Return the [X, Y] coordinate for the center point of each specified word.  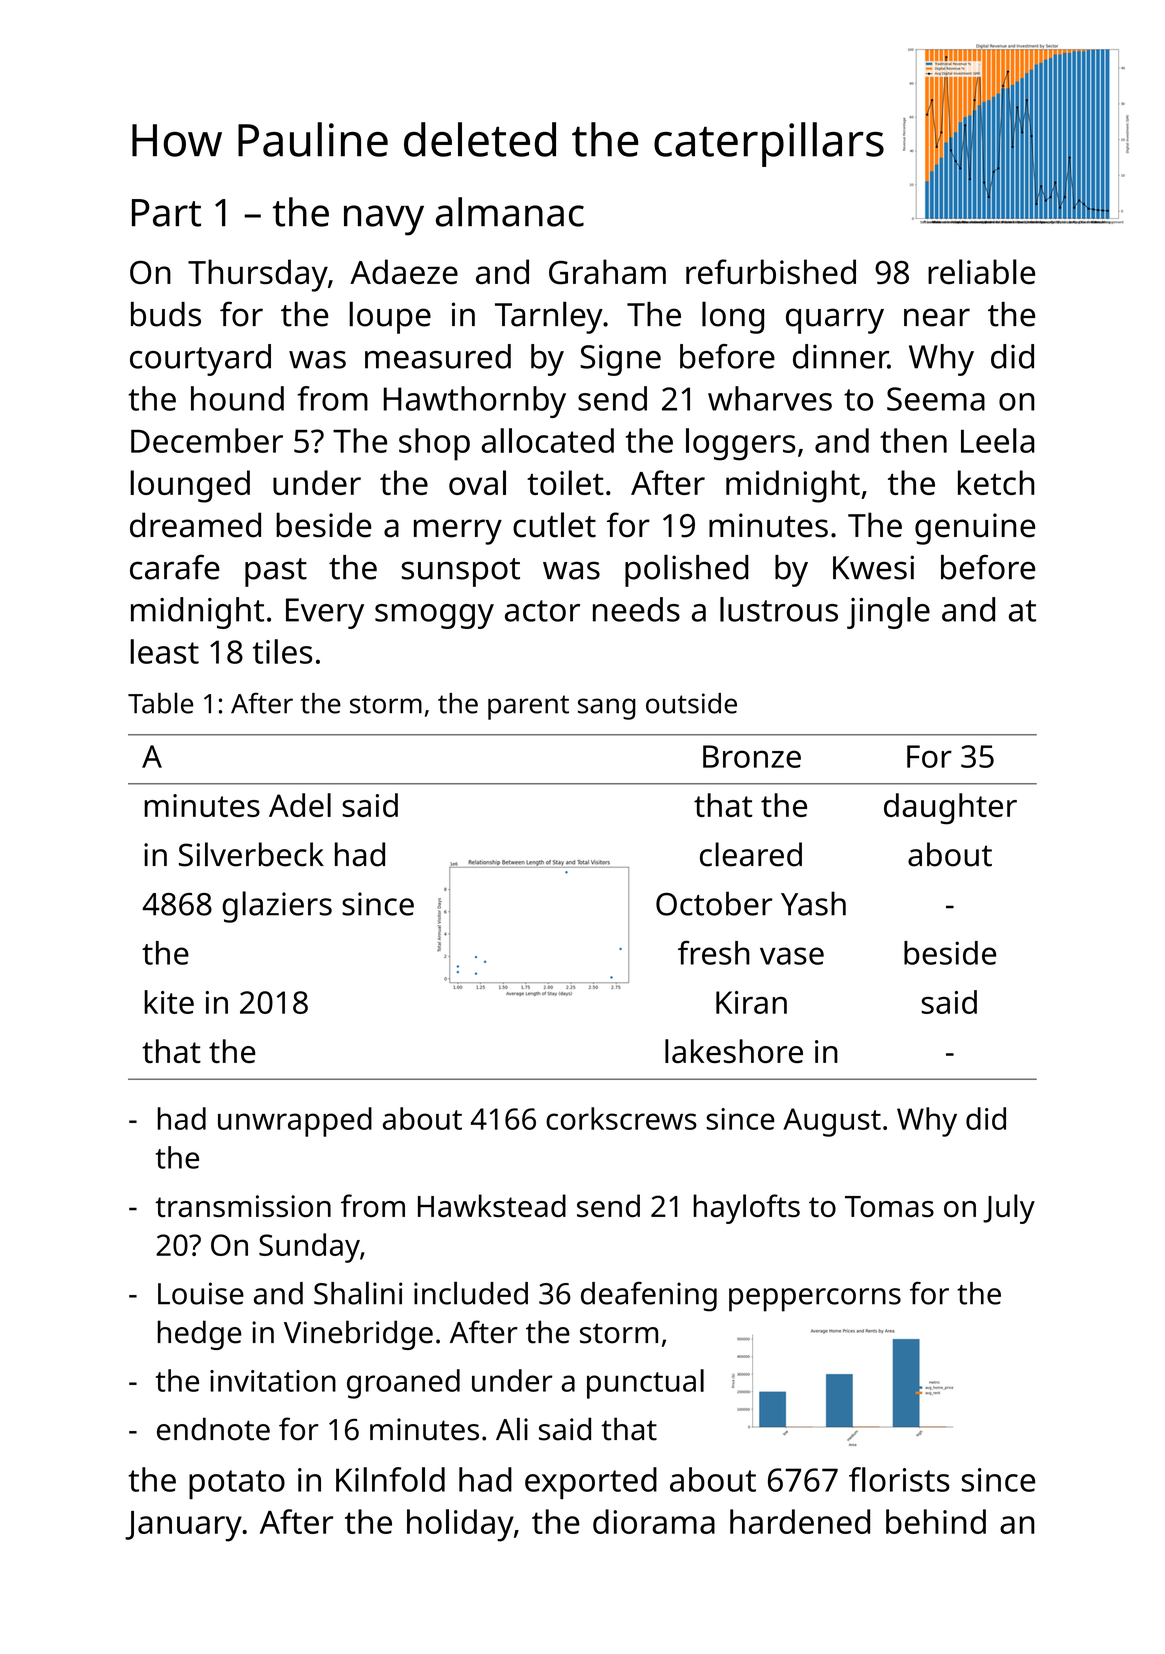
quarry [835, 321]
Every [325, 613]
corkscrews [621, 1118]
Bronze [752, 756]
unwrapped [295, 1122]
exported [591, 1483]
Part [166, 213]
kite [169, 1002]
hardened [800, 1521]
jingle [888, 613]
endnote [213, 1429]
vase [792, 956]
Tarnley [549, 317]
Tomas [889, 1206]
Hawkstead [492, 1205]
